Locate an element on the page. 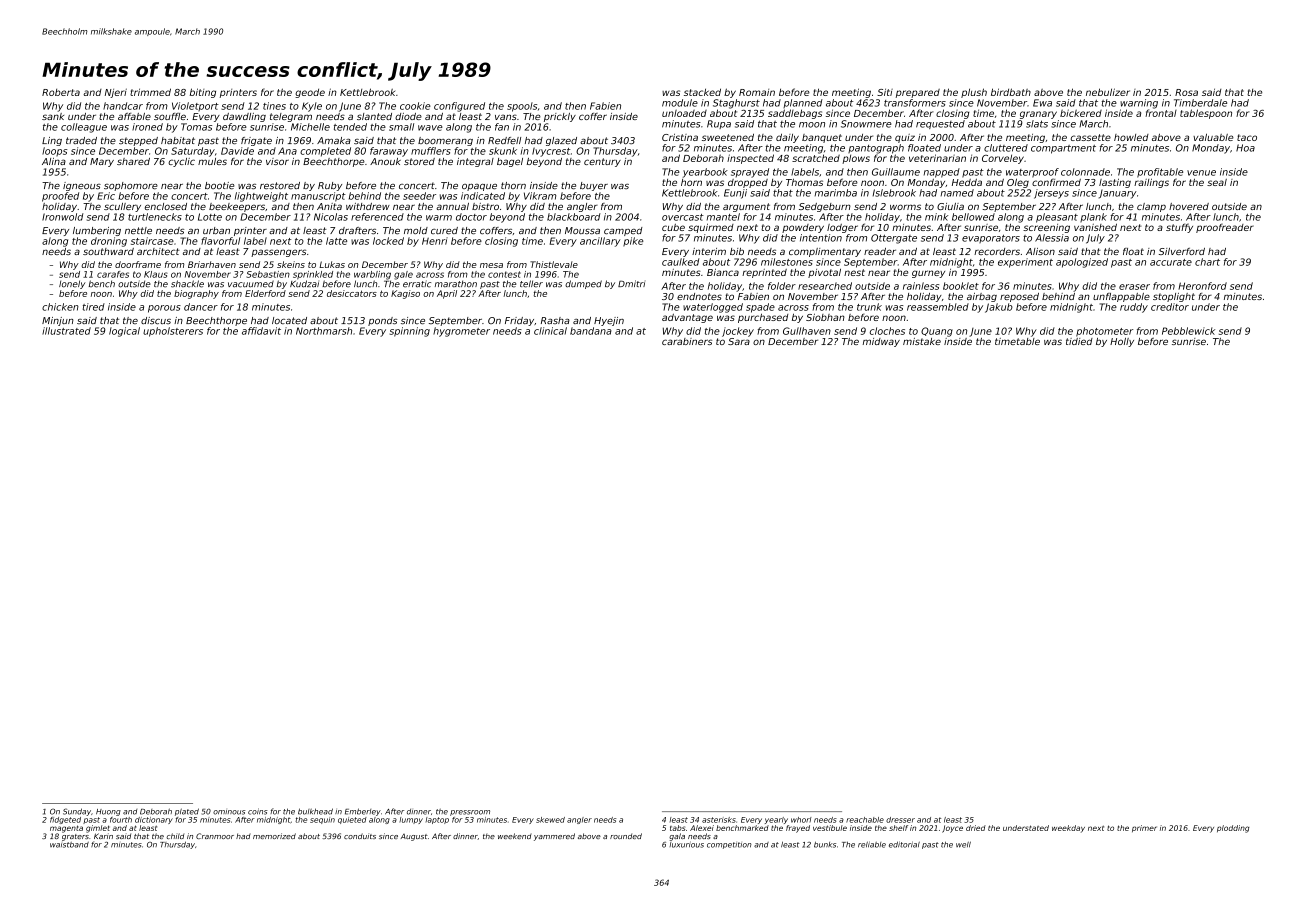 The height and width of the image is (924, 1308). folder is located at coordinates (782, 286).
